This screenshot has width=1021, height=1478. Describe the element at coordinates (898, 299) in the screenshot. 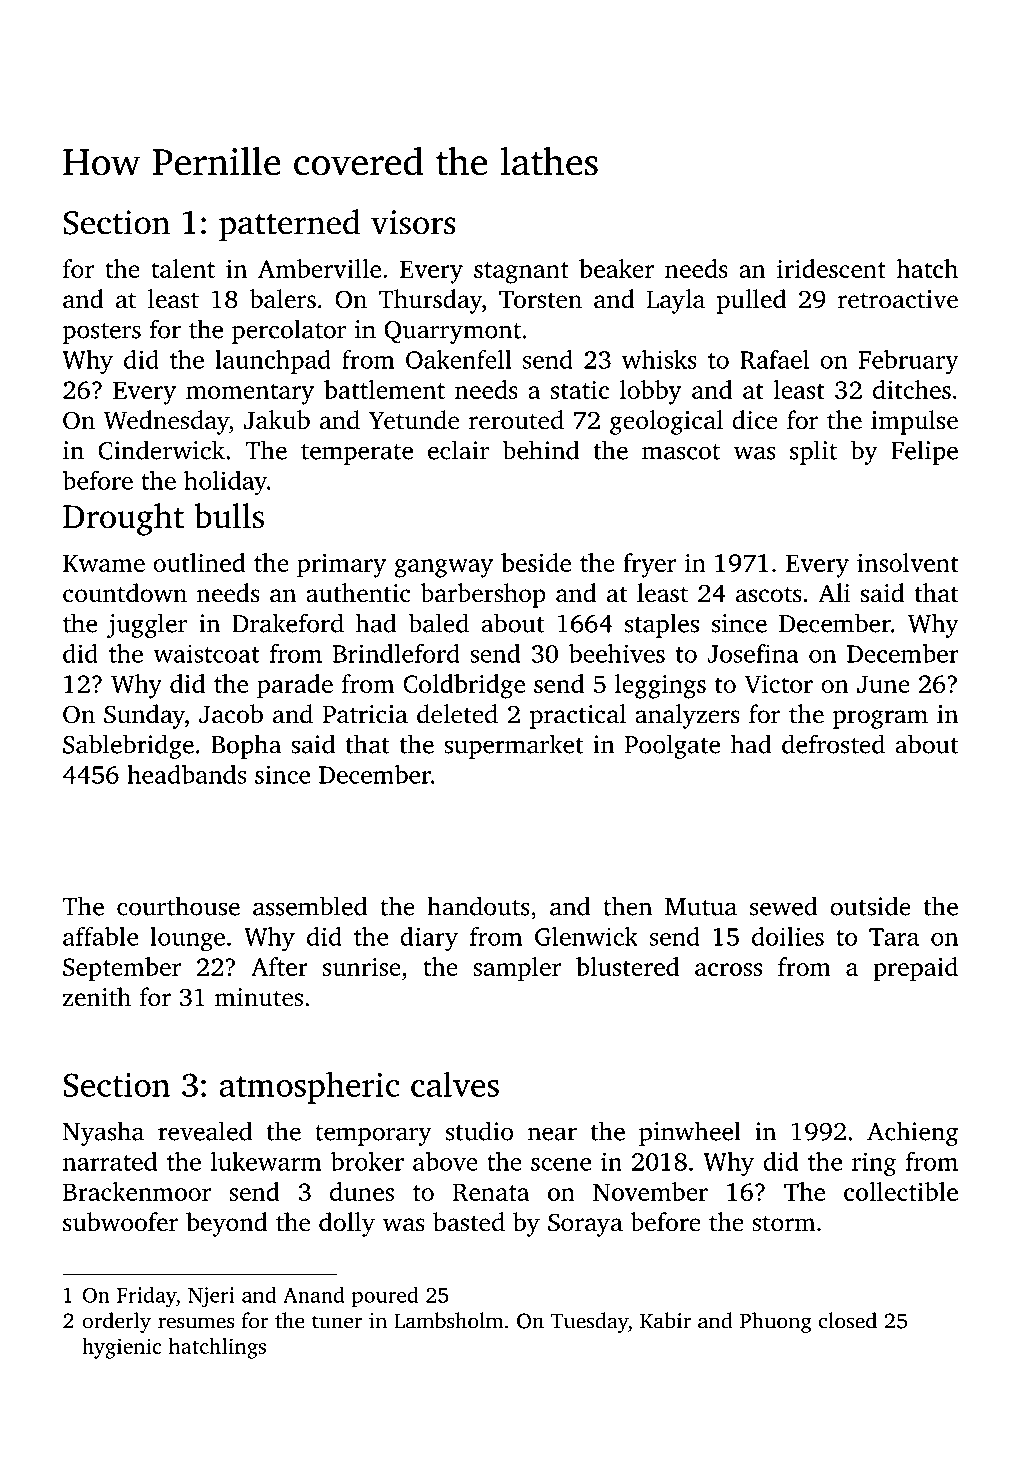

I see `retroactive` at that location.
